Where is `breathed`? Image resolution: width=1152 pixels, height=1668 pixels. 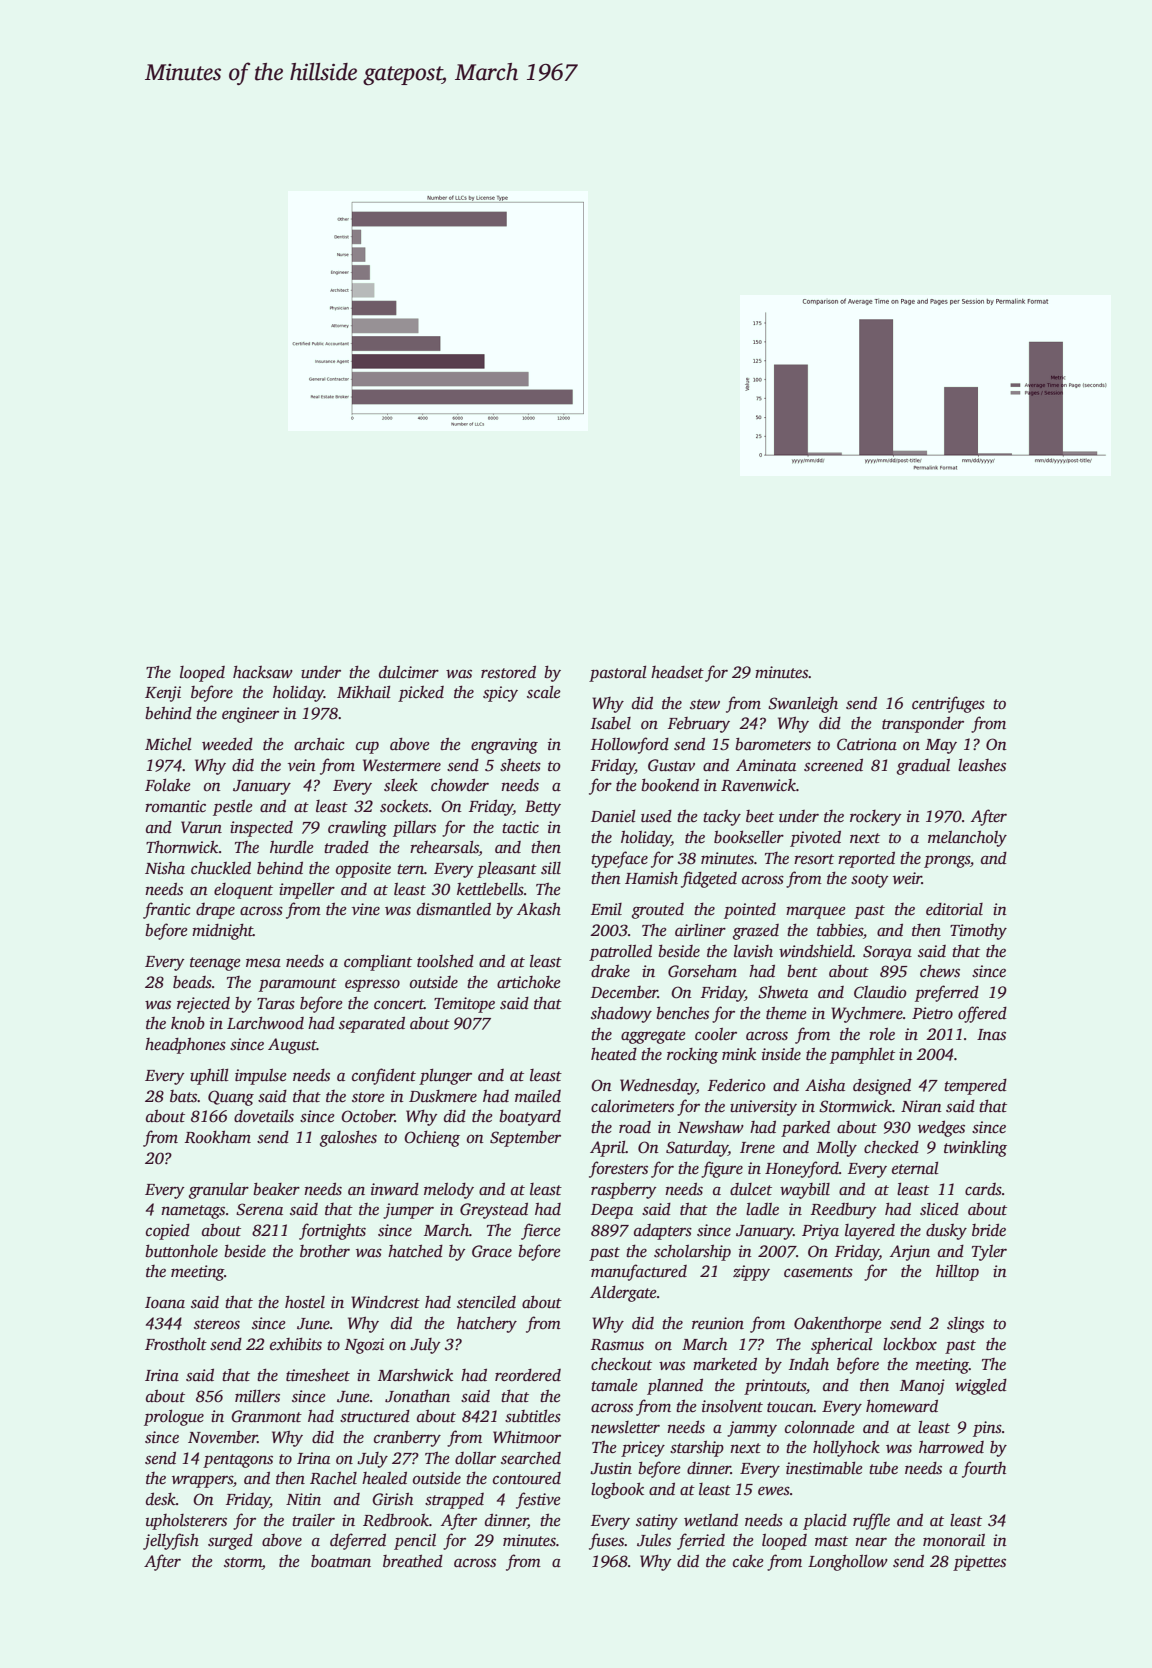 breathed is located at coordinates (413, 1561).
